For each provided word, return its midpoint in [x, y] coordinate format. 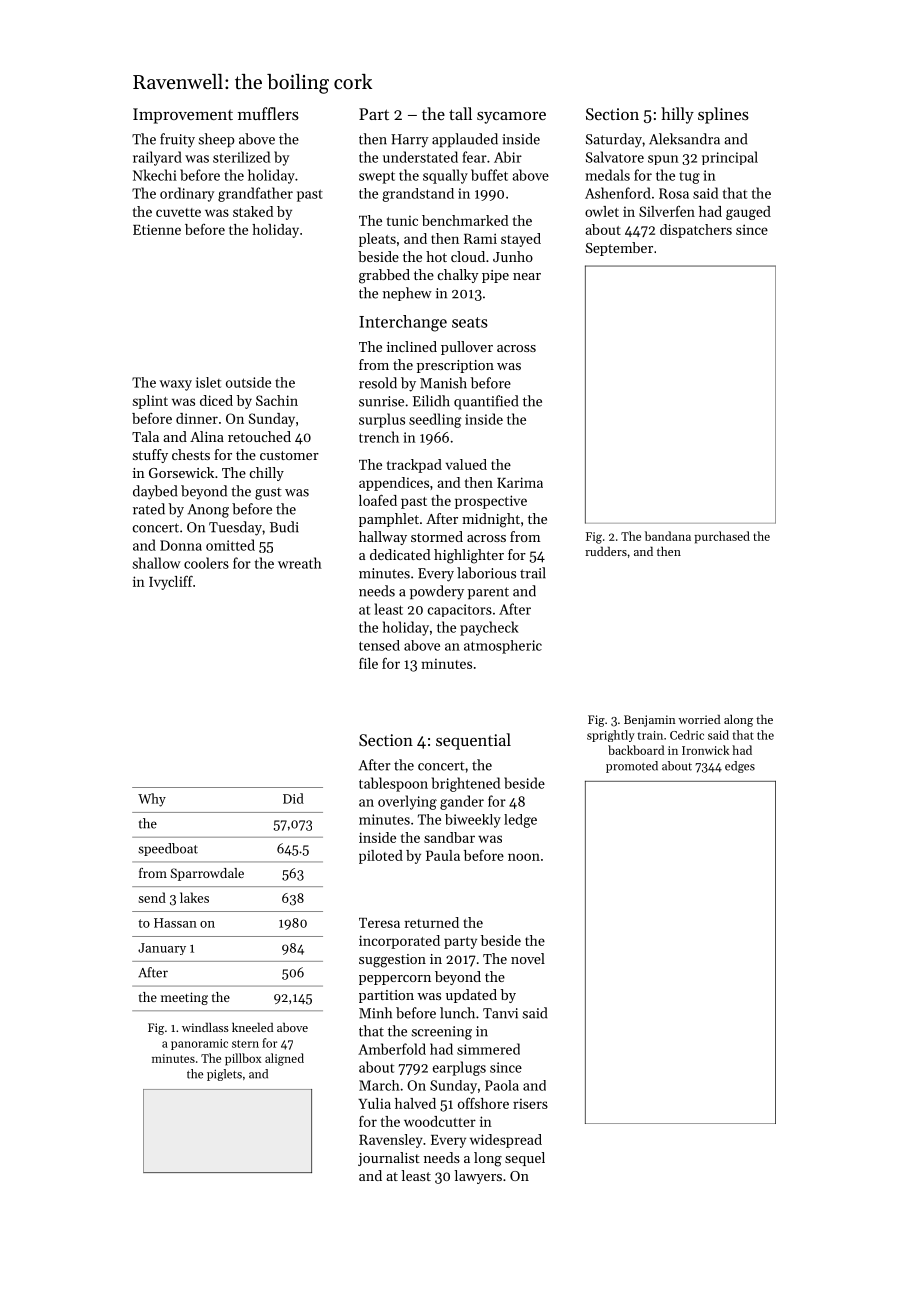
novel [528, 958]
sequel [525, 1159]
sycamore [511, 118]
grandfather [255, 194]
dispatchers [696, 231]
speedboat [168, 849]
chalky [458, 276]
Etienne [157, 229]
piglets [224, 1075]
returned [432, 922]
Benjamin [650, 721]
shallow [156, 563]
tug [689, 177]
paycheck [489, 628]
